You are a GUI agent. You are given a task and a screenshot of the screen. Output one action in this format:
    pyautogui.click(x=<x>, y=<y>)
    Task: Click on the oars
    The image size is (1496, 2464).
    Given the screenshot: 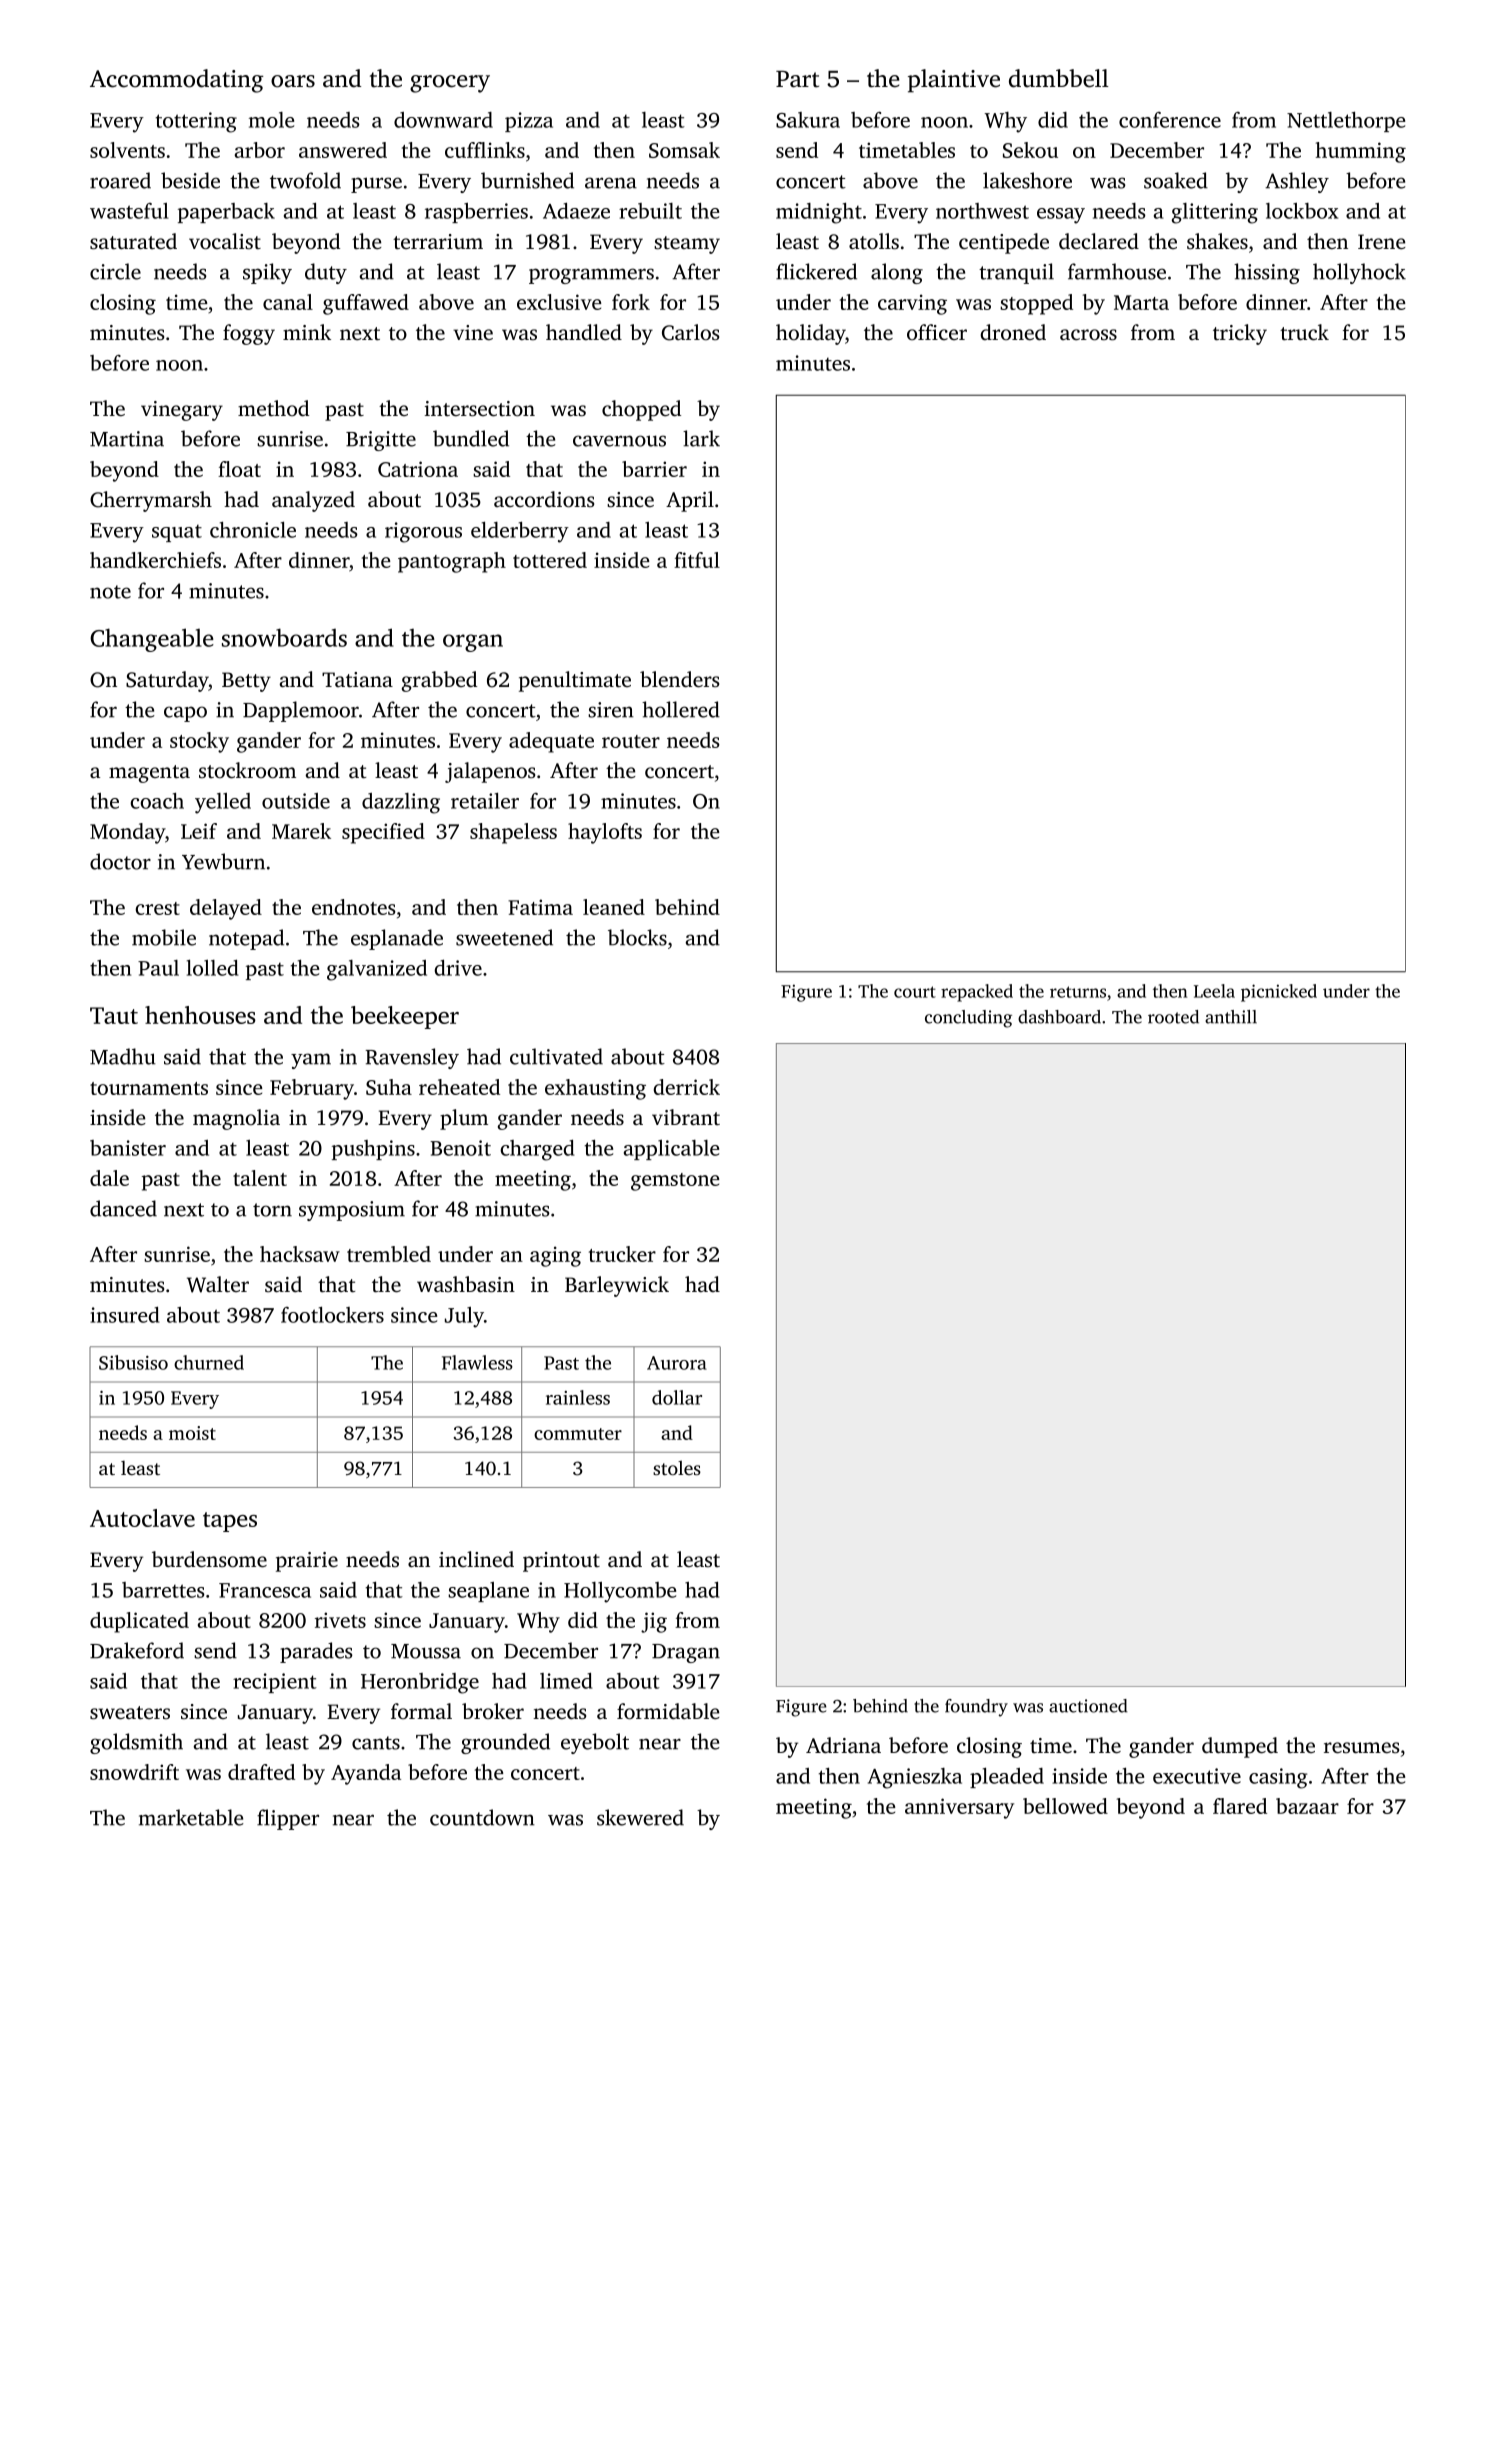 What is the action you would take?
    pyautogui.click(x=293, y=81)
